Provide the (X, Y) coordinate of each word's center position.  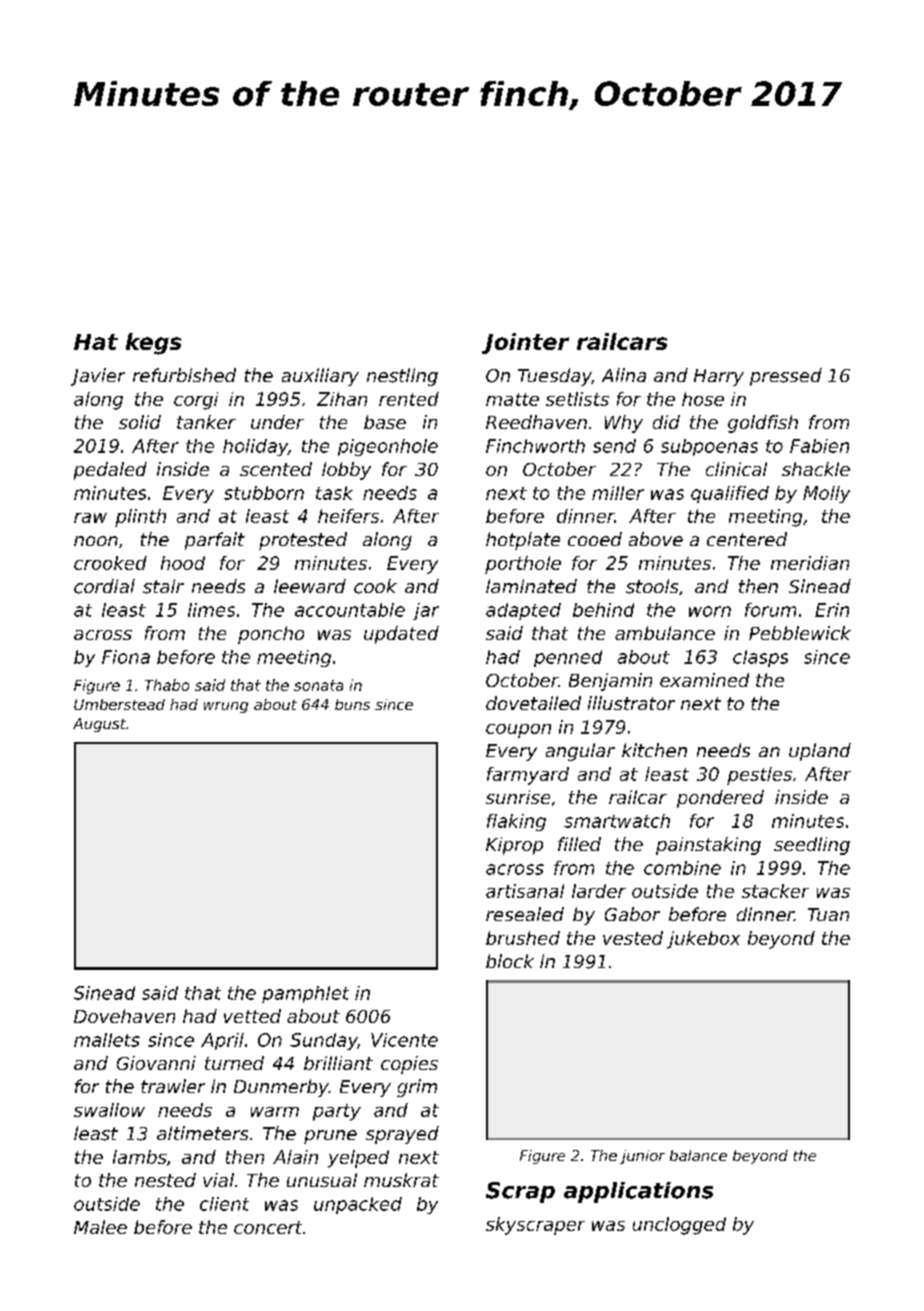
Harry (719, 377)
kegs (153, 344)
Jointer (525, 343)
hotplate (523, 541)
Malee (100, 1227)
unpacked (358, 1205)
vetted (252, 1016)
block (510, 961)
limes (211, 610)
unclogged (679, 1226)
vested (633, 938)
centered (747, 539)
